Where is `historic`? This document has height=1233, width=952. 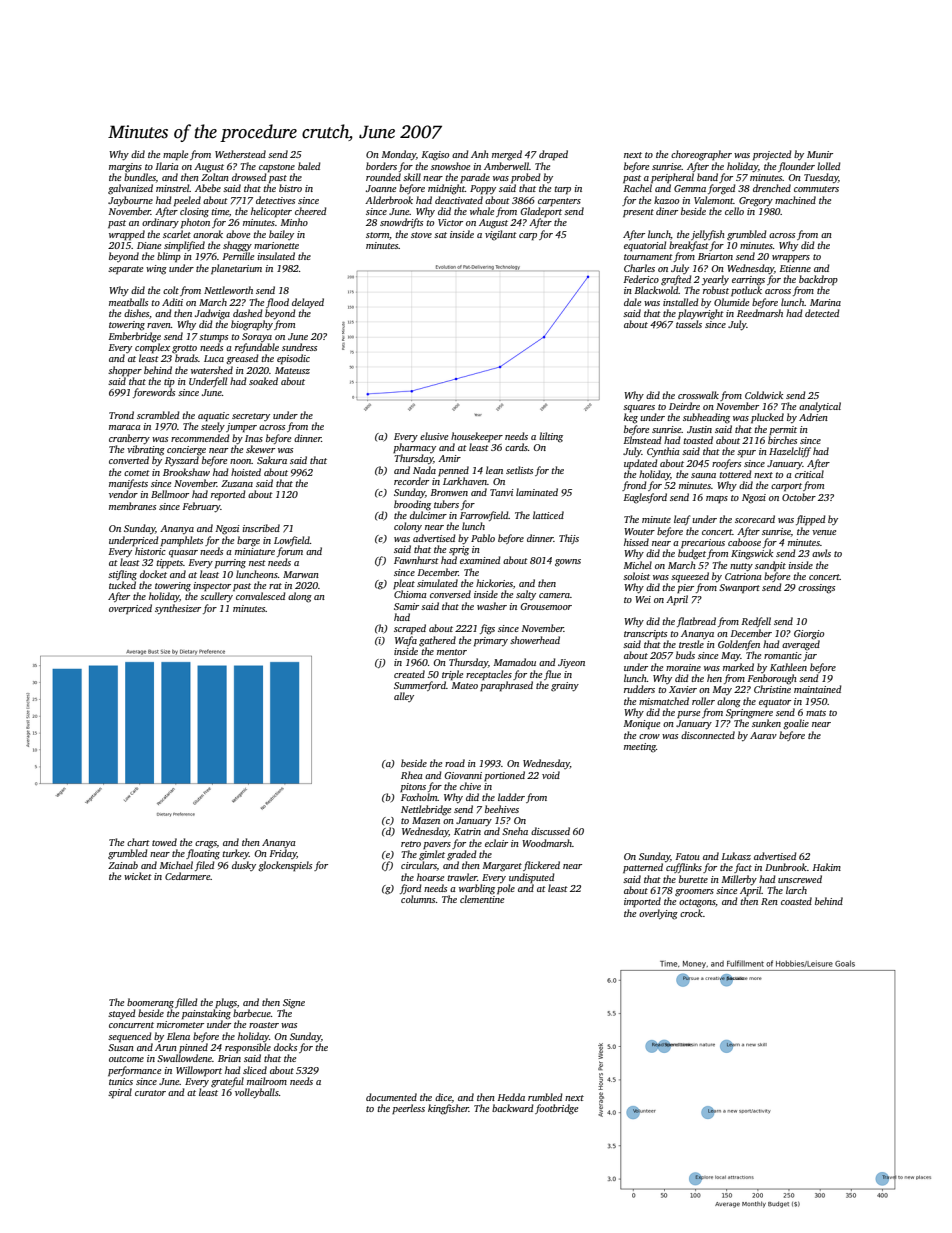 historic is located at coordinates (150, 551).
